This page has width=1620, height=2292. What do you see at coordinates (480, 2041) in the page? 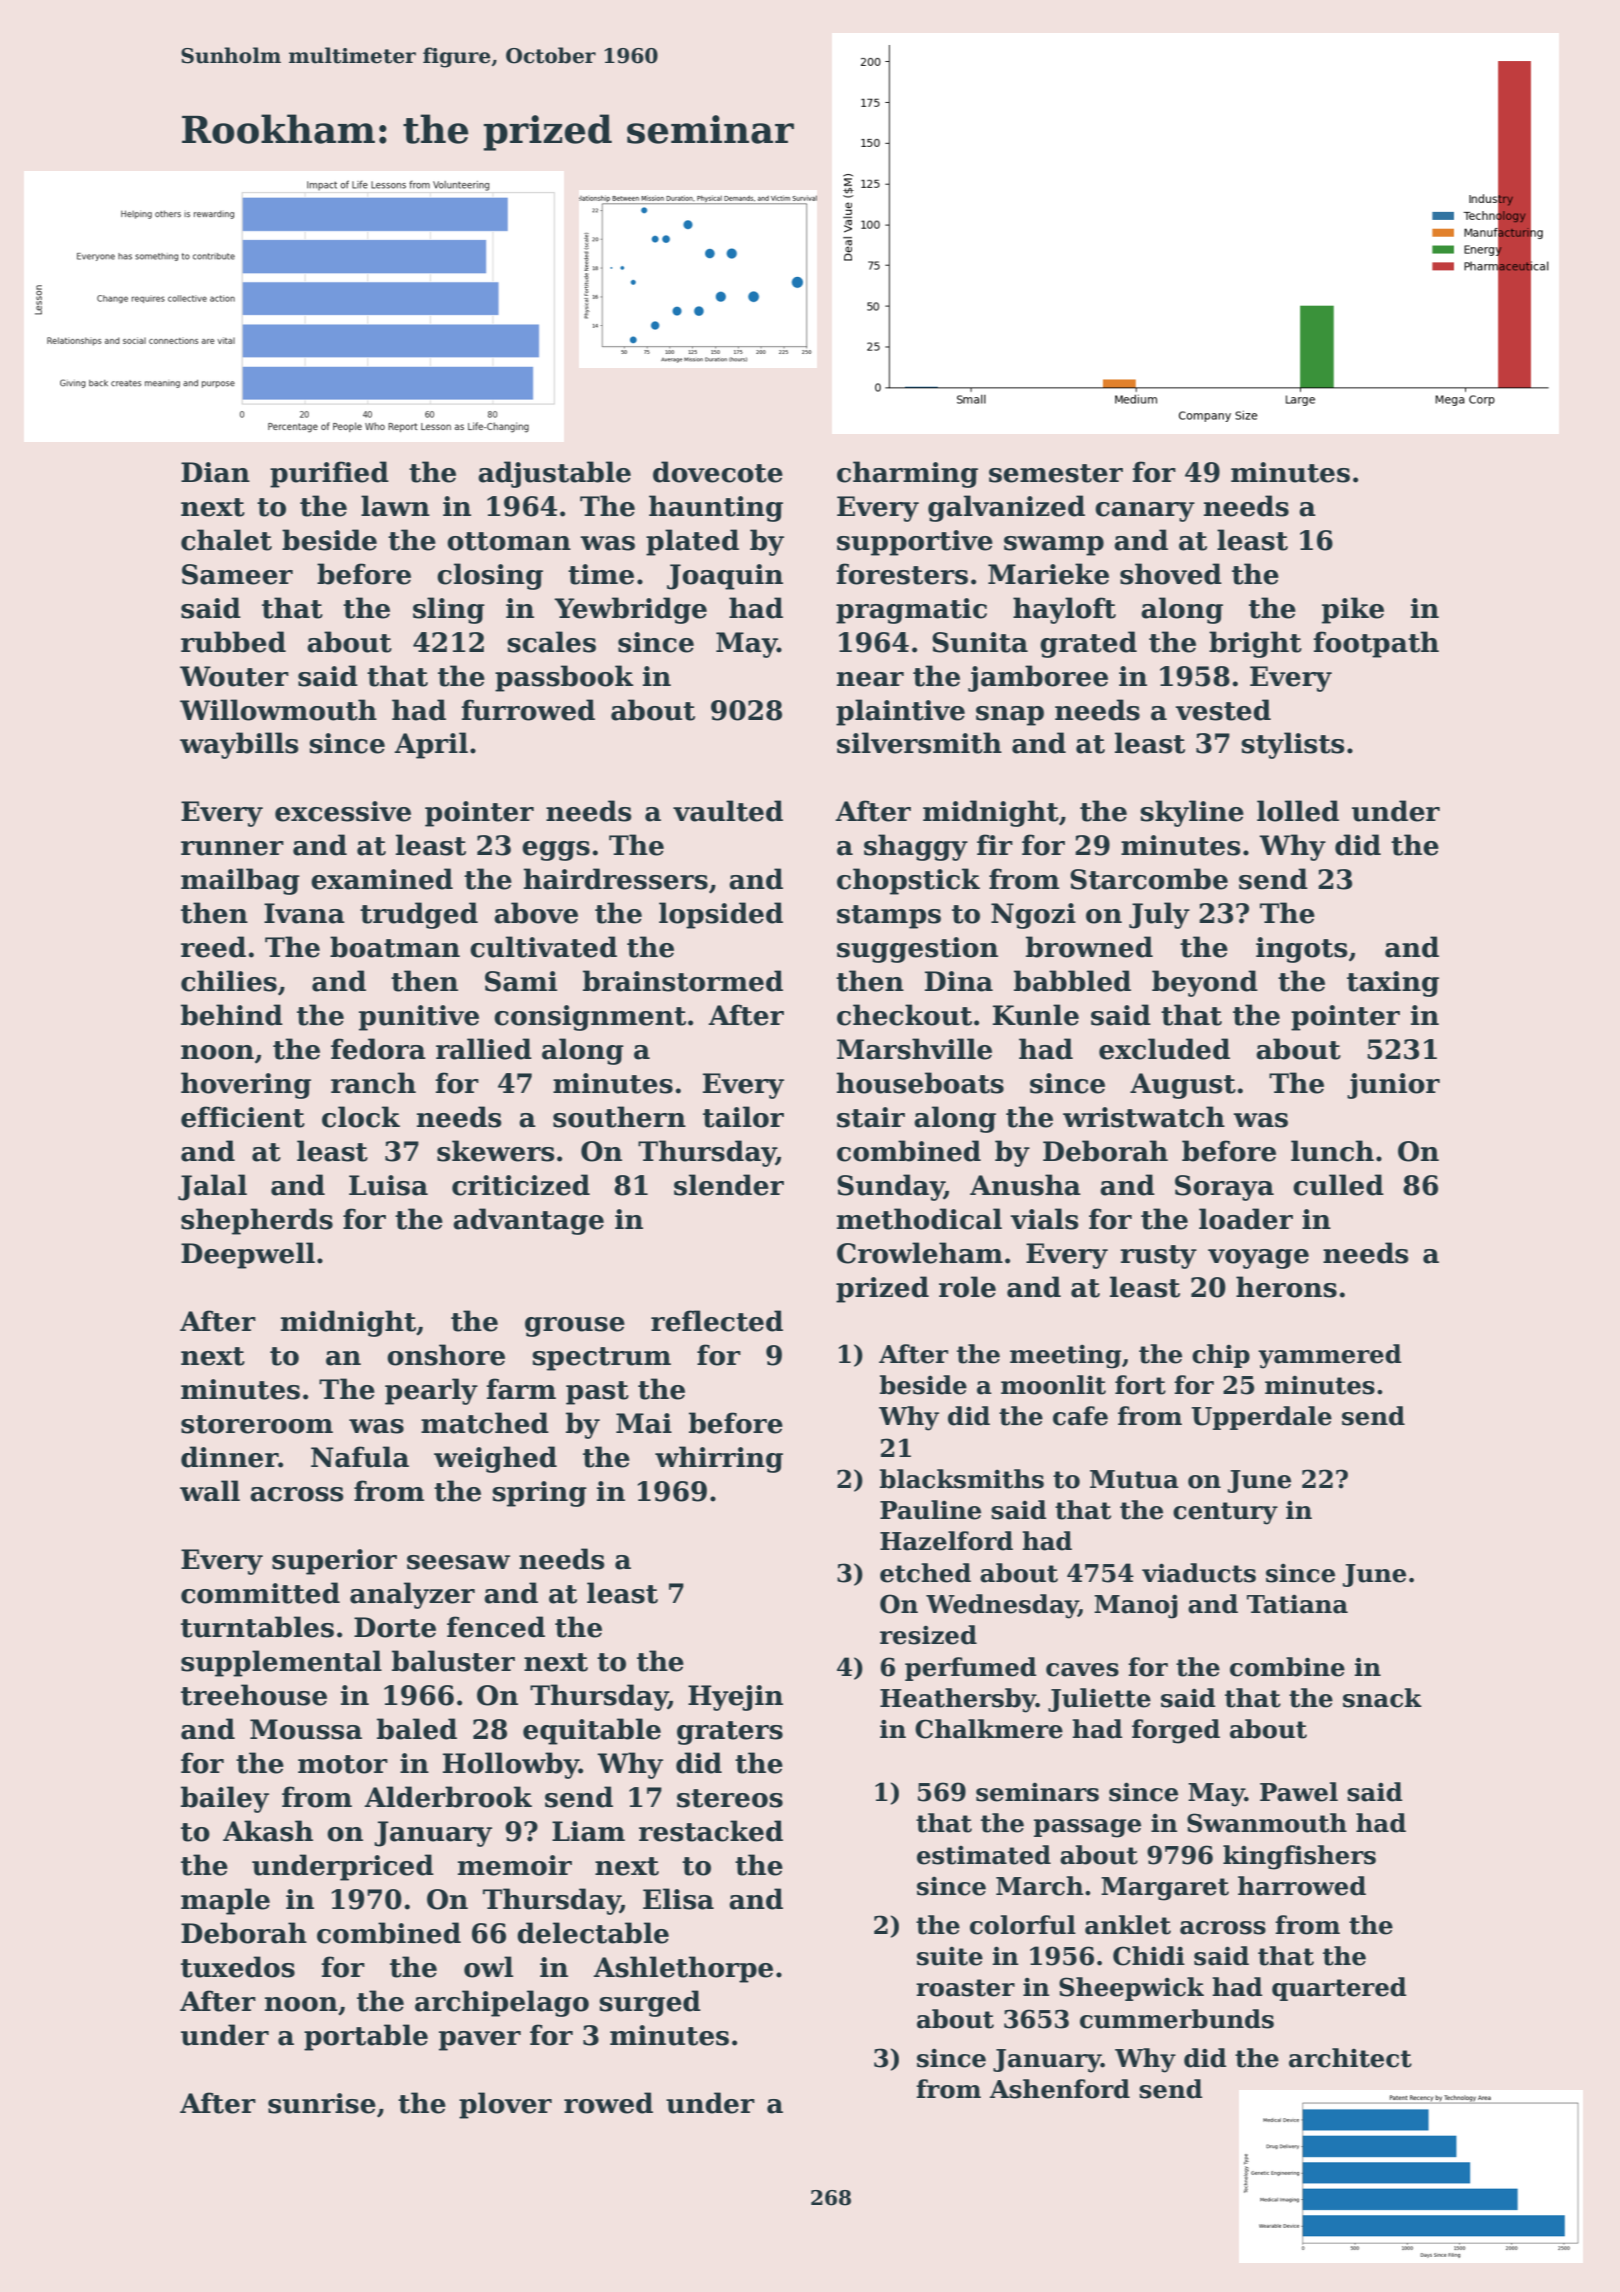
I see `paver` at bounding box center [480, 2041].
